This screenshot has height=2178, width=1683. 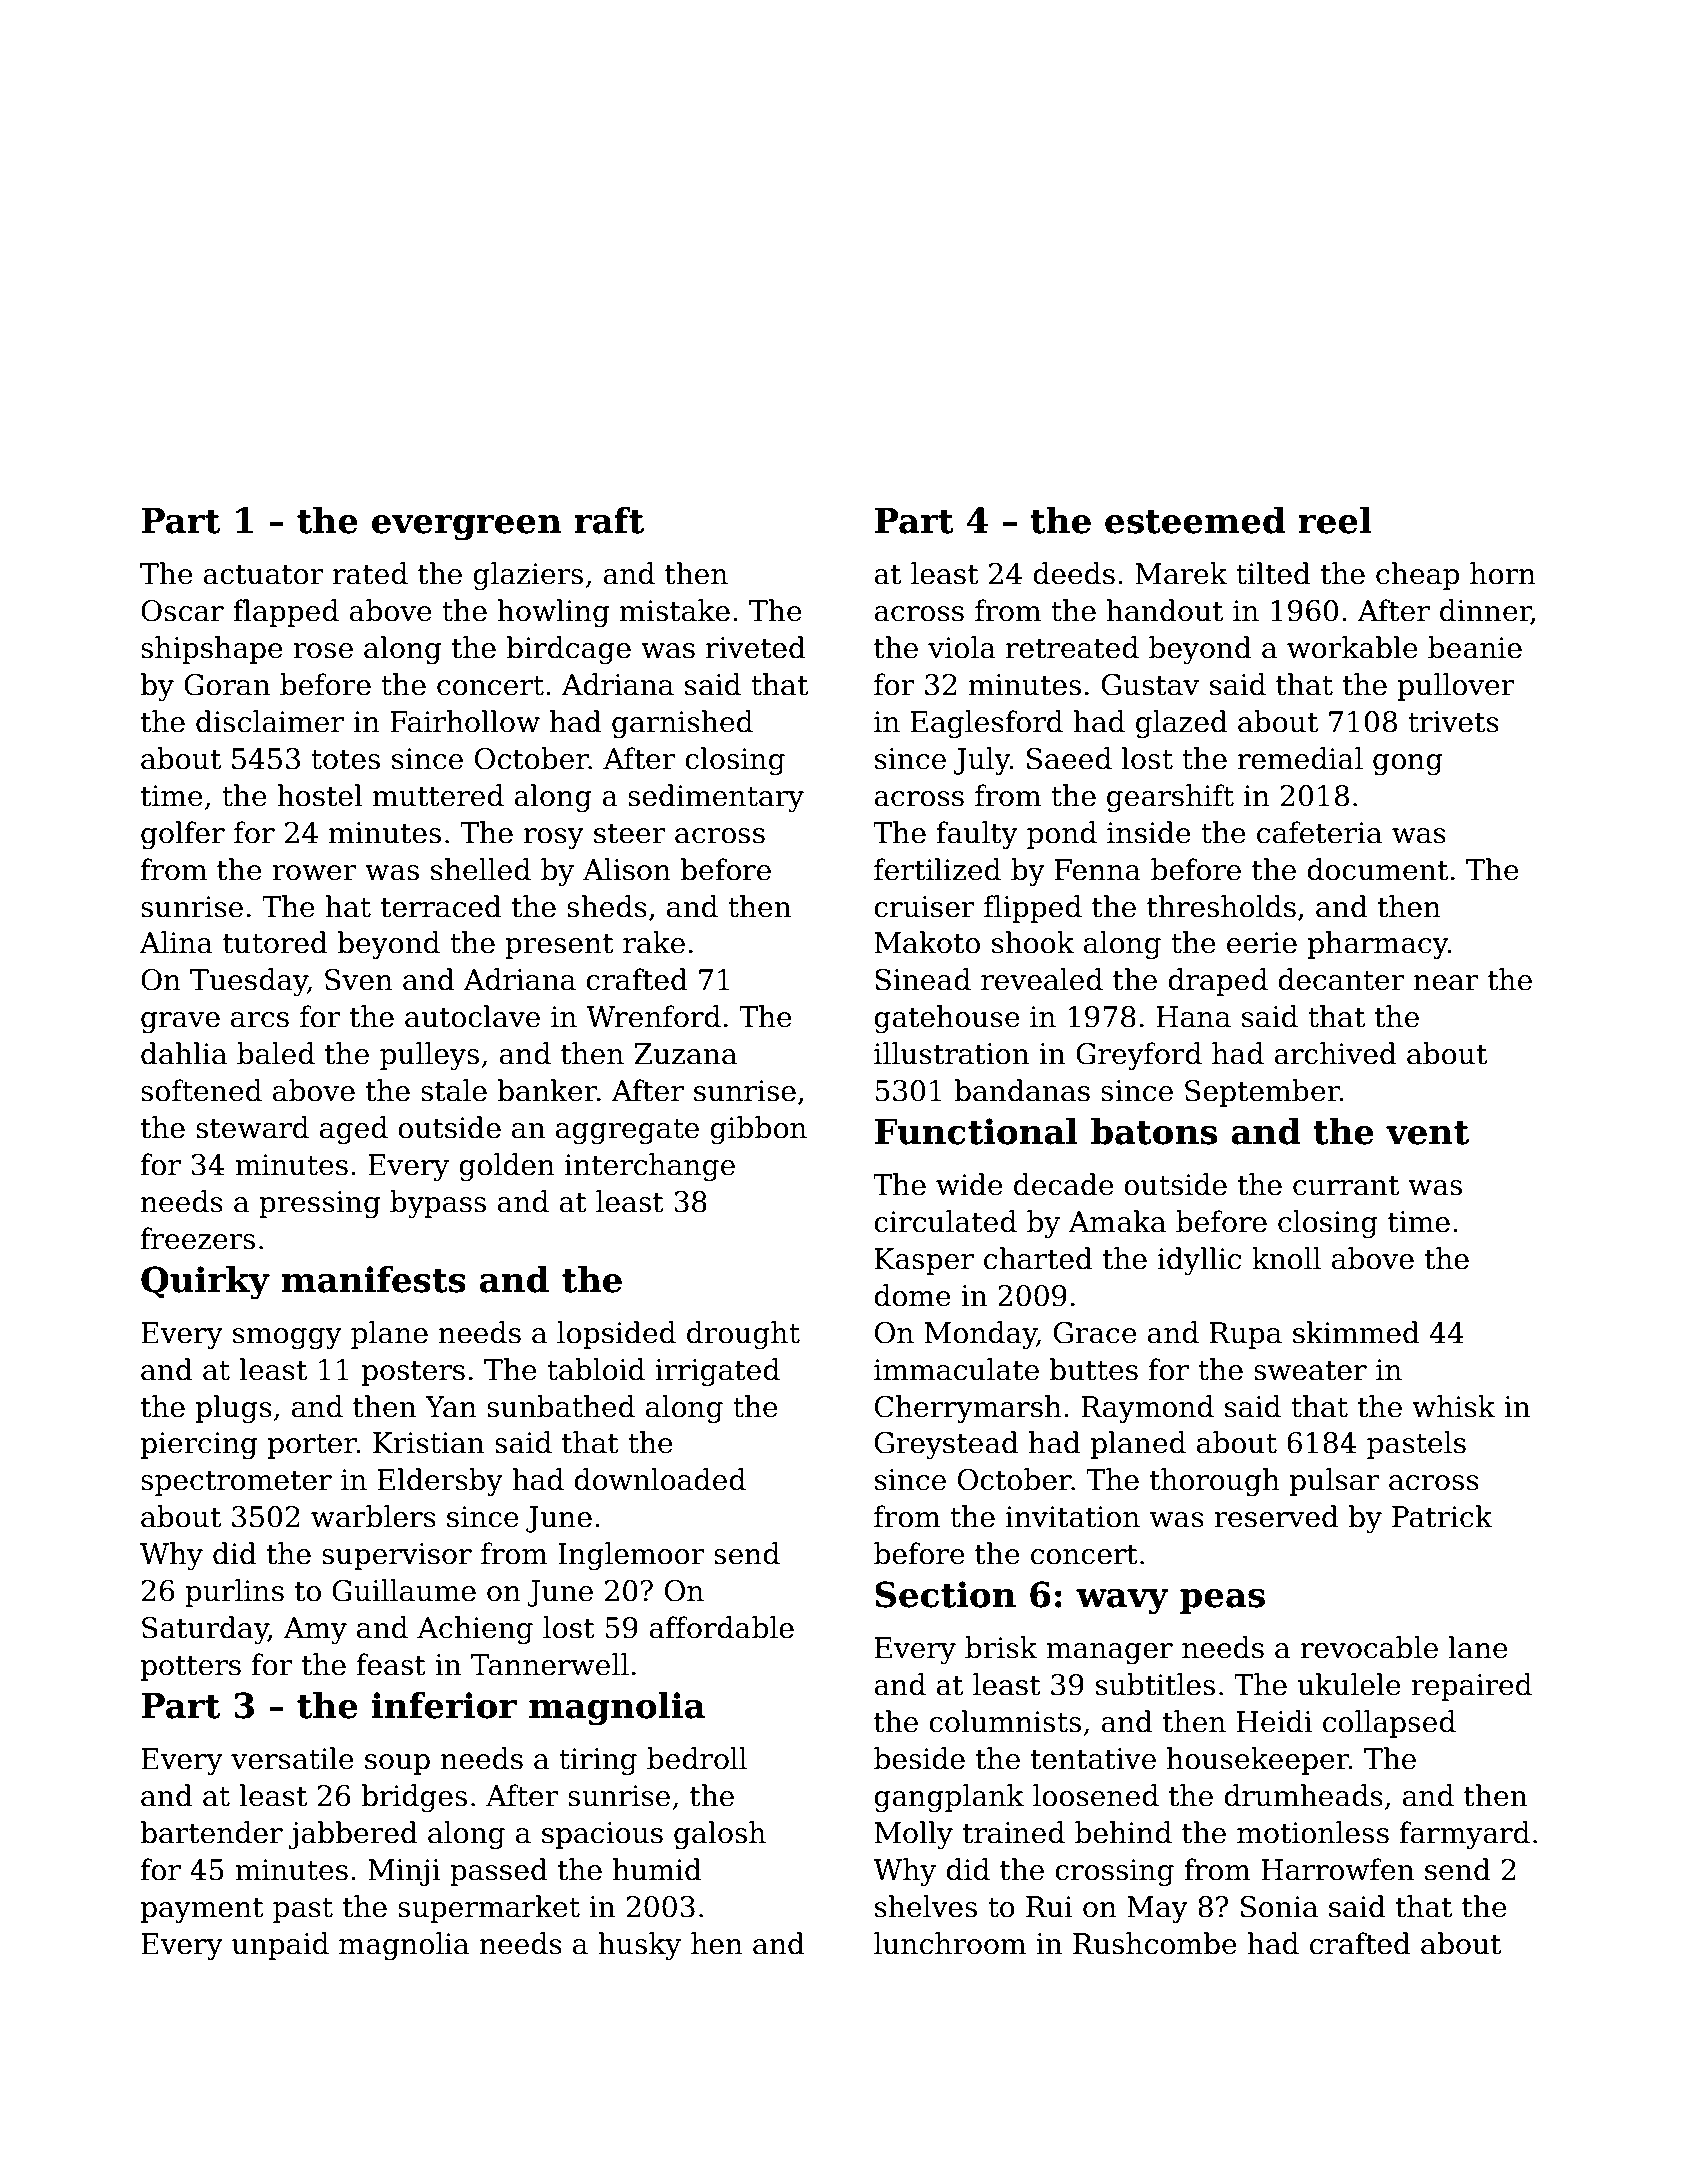 I want to click on trivets, so click(x=1453, y=722).
